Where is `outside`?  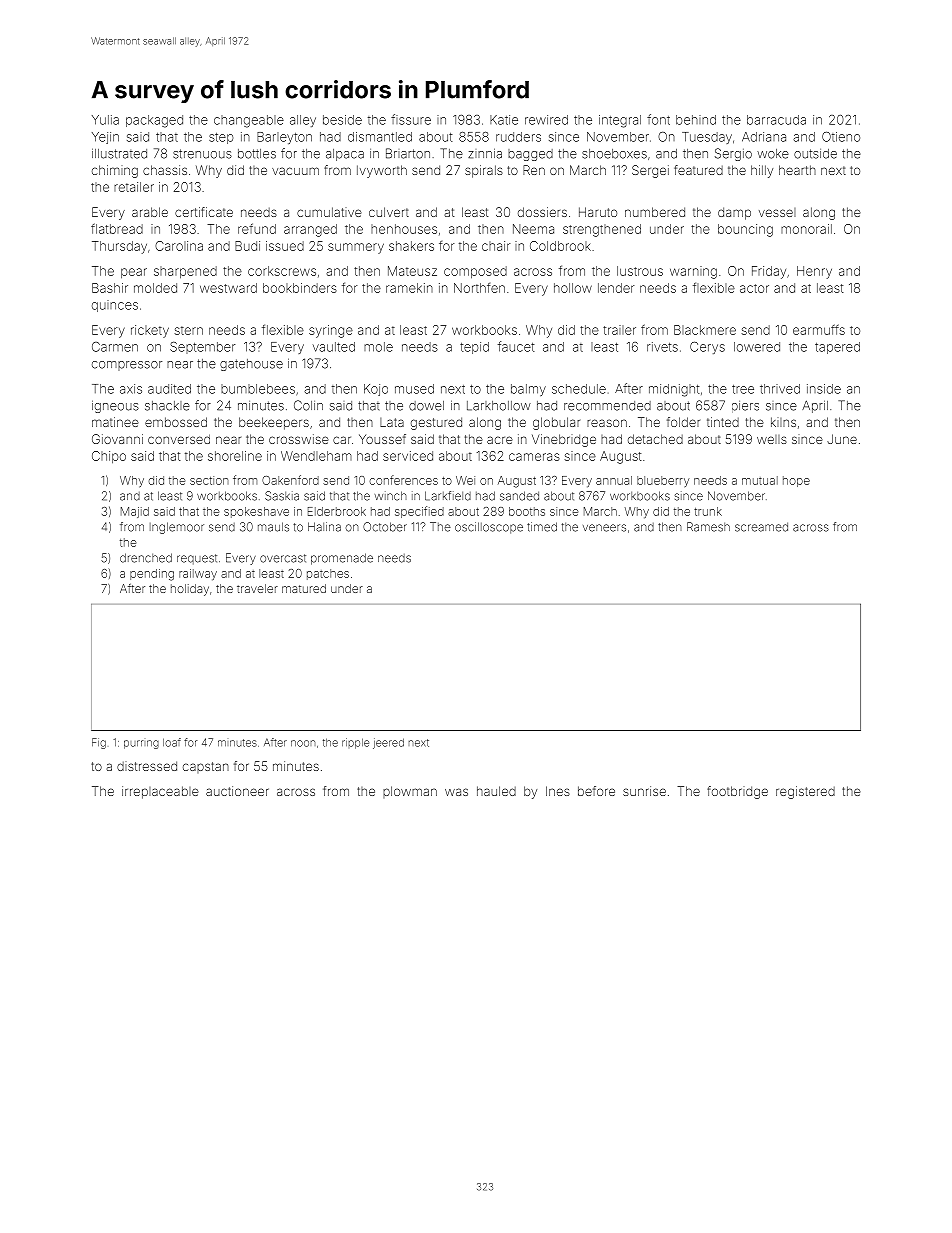
outside is located at coordinates (815, 154).
